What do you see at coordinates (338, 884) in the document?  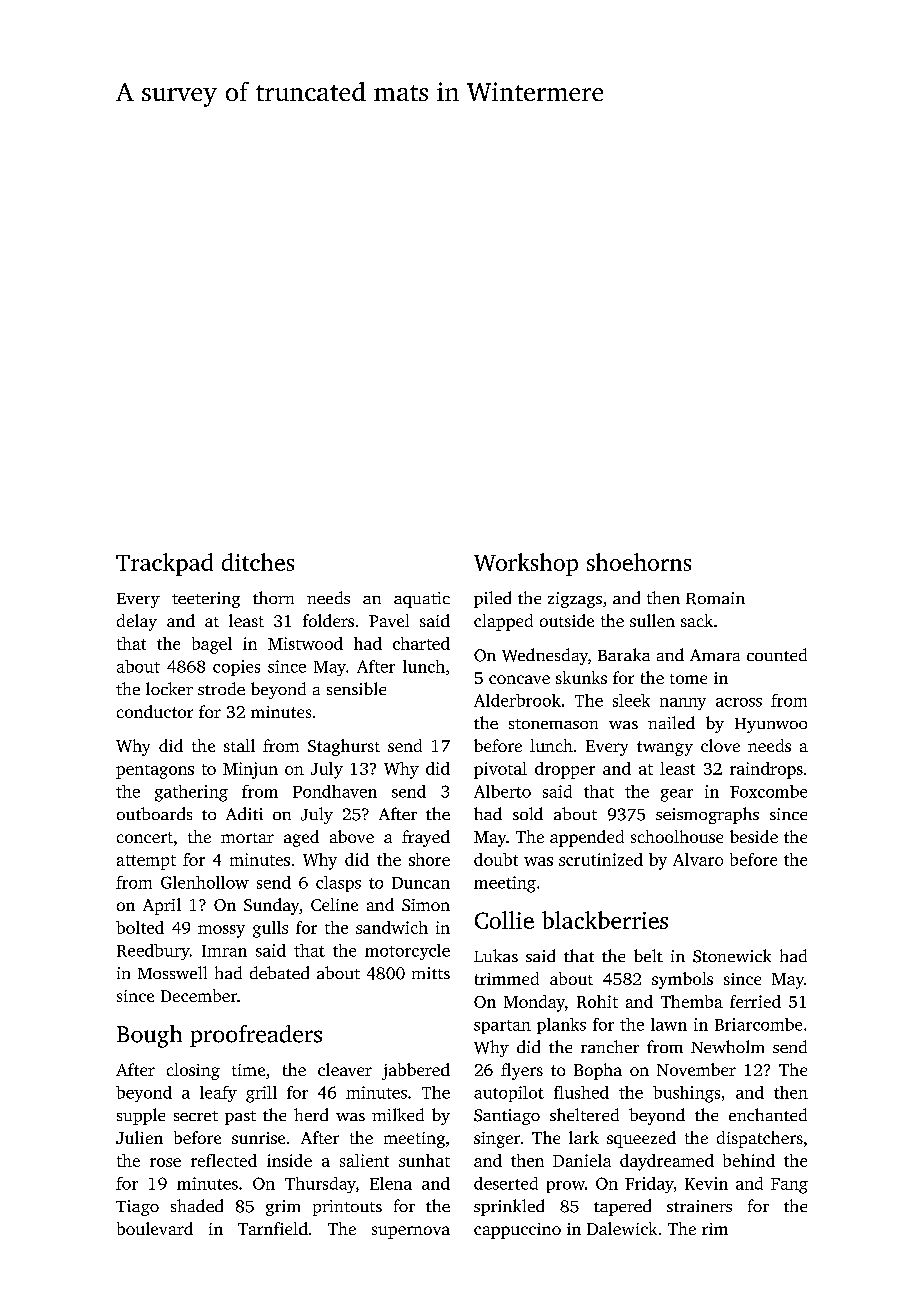 I see `clasps` at bounding box center [338, 884].
